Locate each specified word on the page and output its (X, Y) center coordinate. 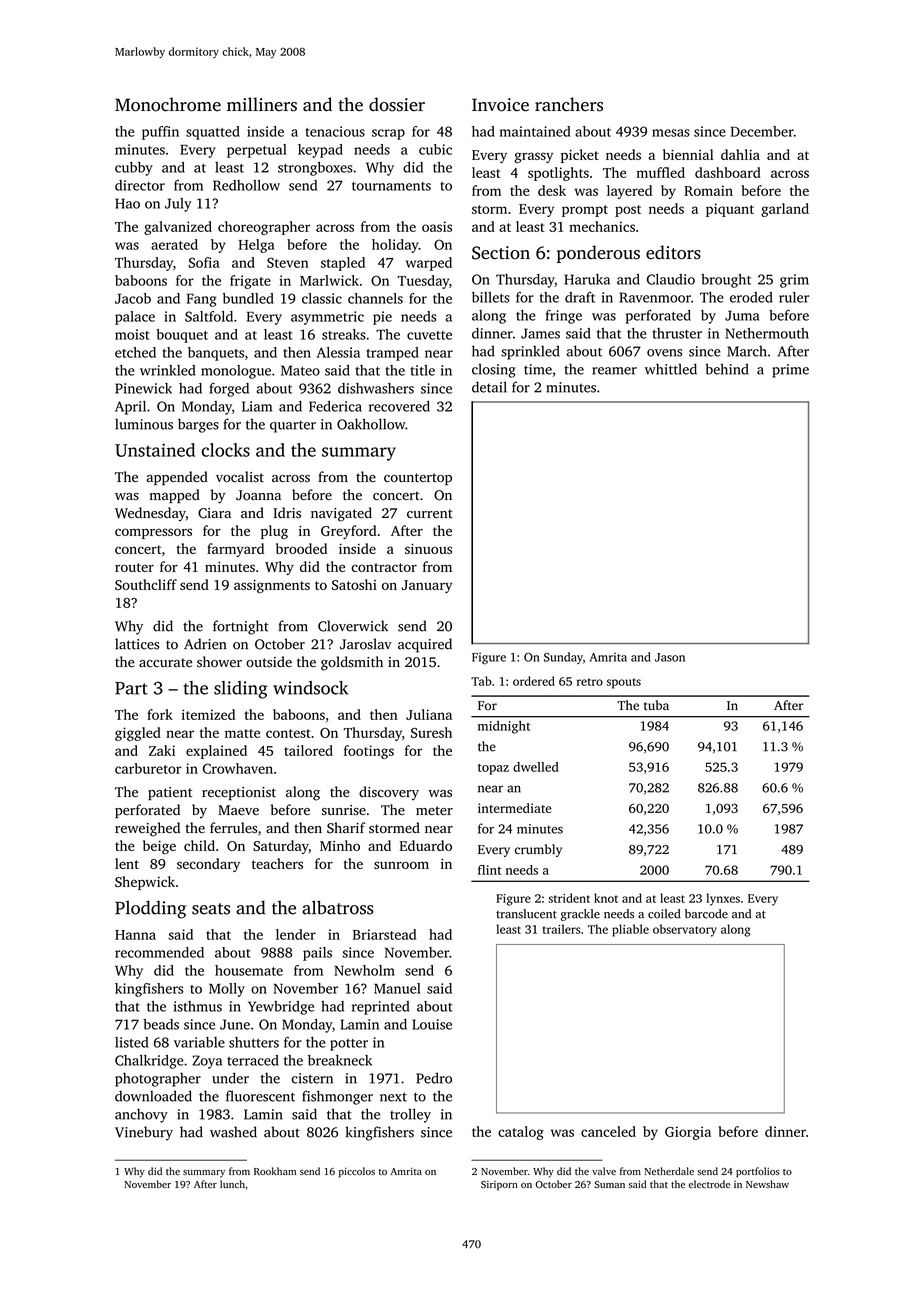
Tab (481, 681)
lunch (232, 1184)
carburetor (148, 768)
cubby (134, 169)
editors (673, 252)
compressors (153, 533)
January (427, 586)
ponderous (598, 254)
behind (727, 369)
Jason (670, 657)
